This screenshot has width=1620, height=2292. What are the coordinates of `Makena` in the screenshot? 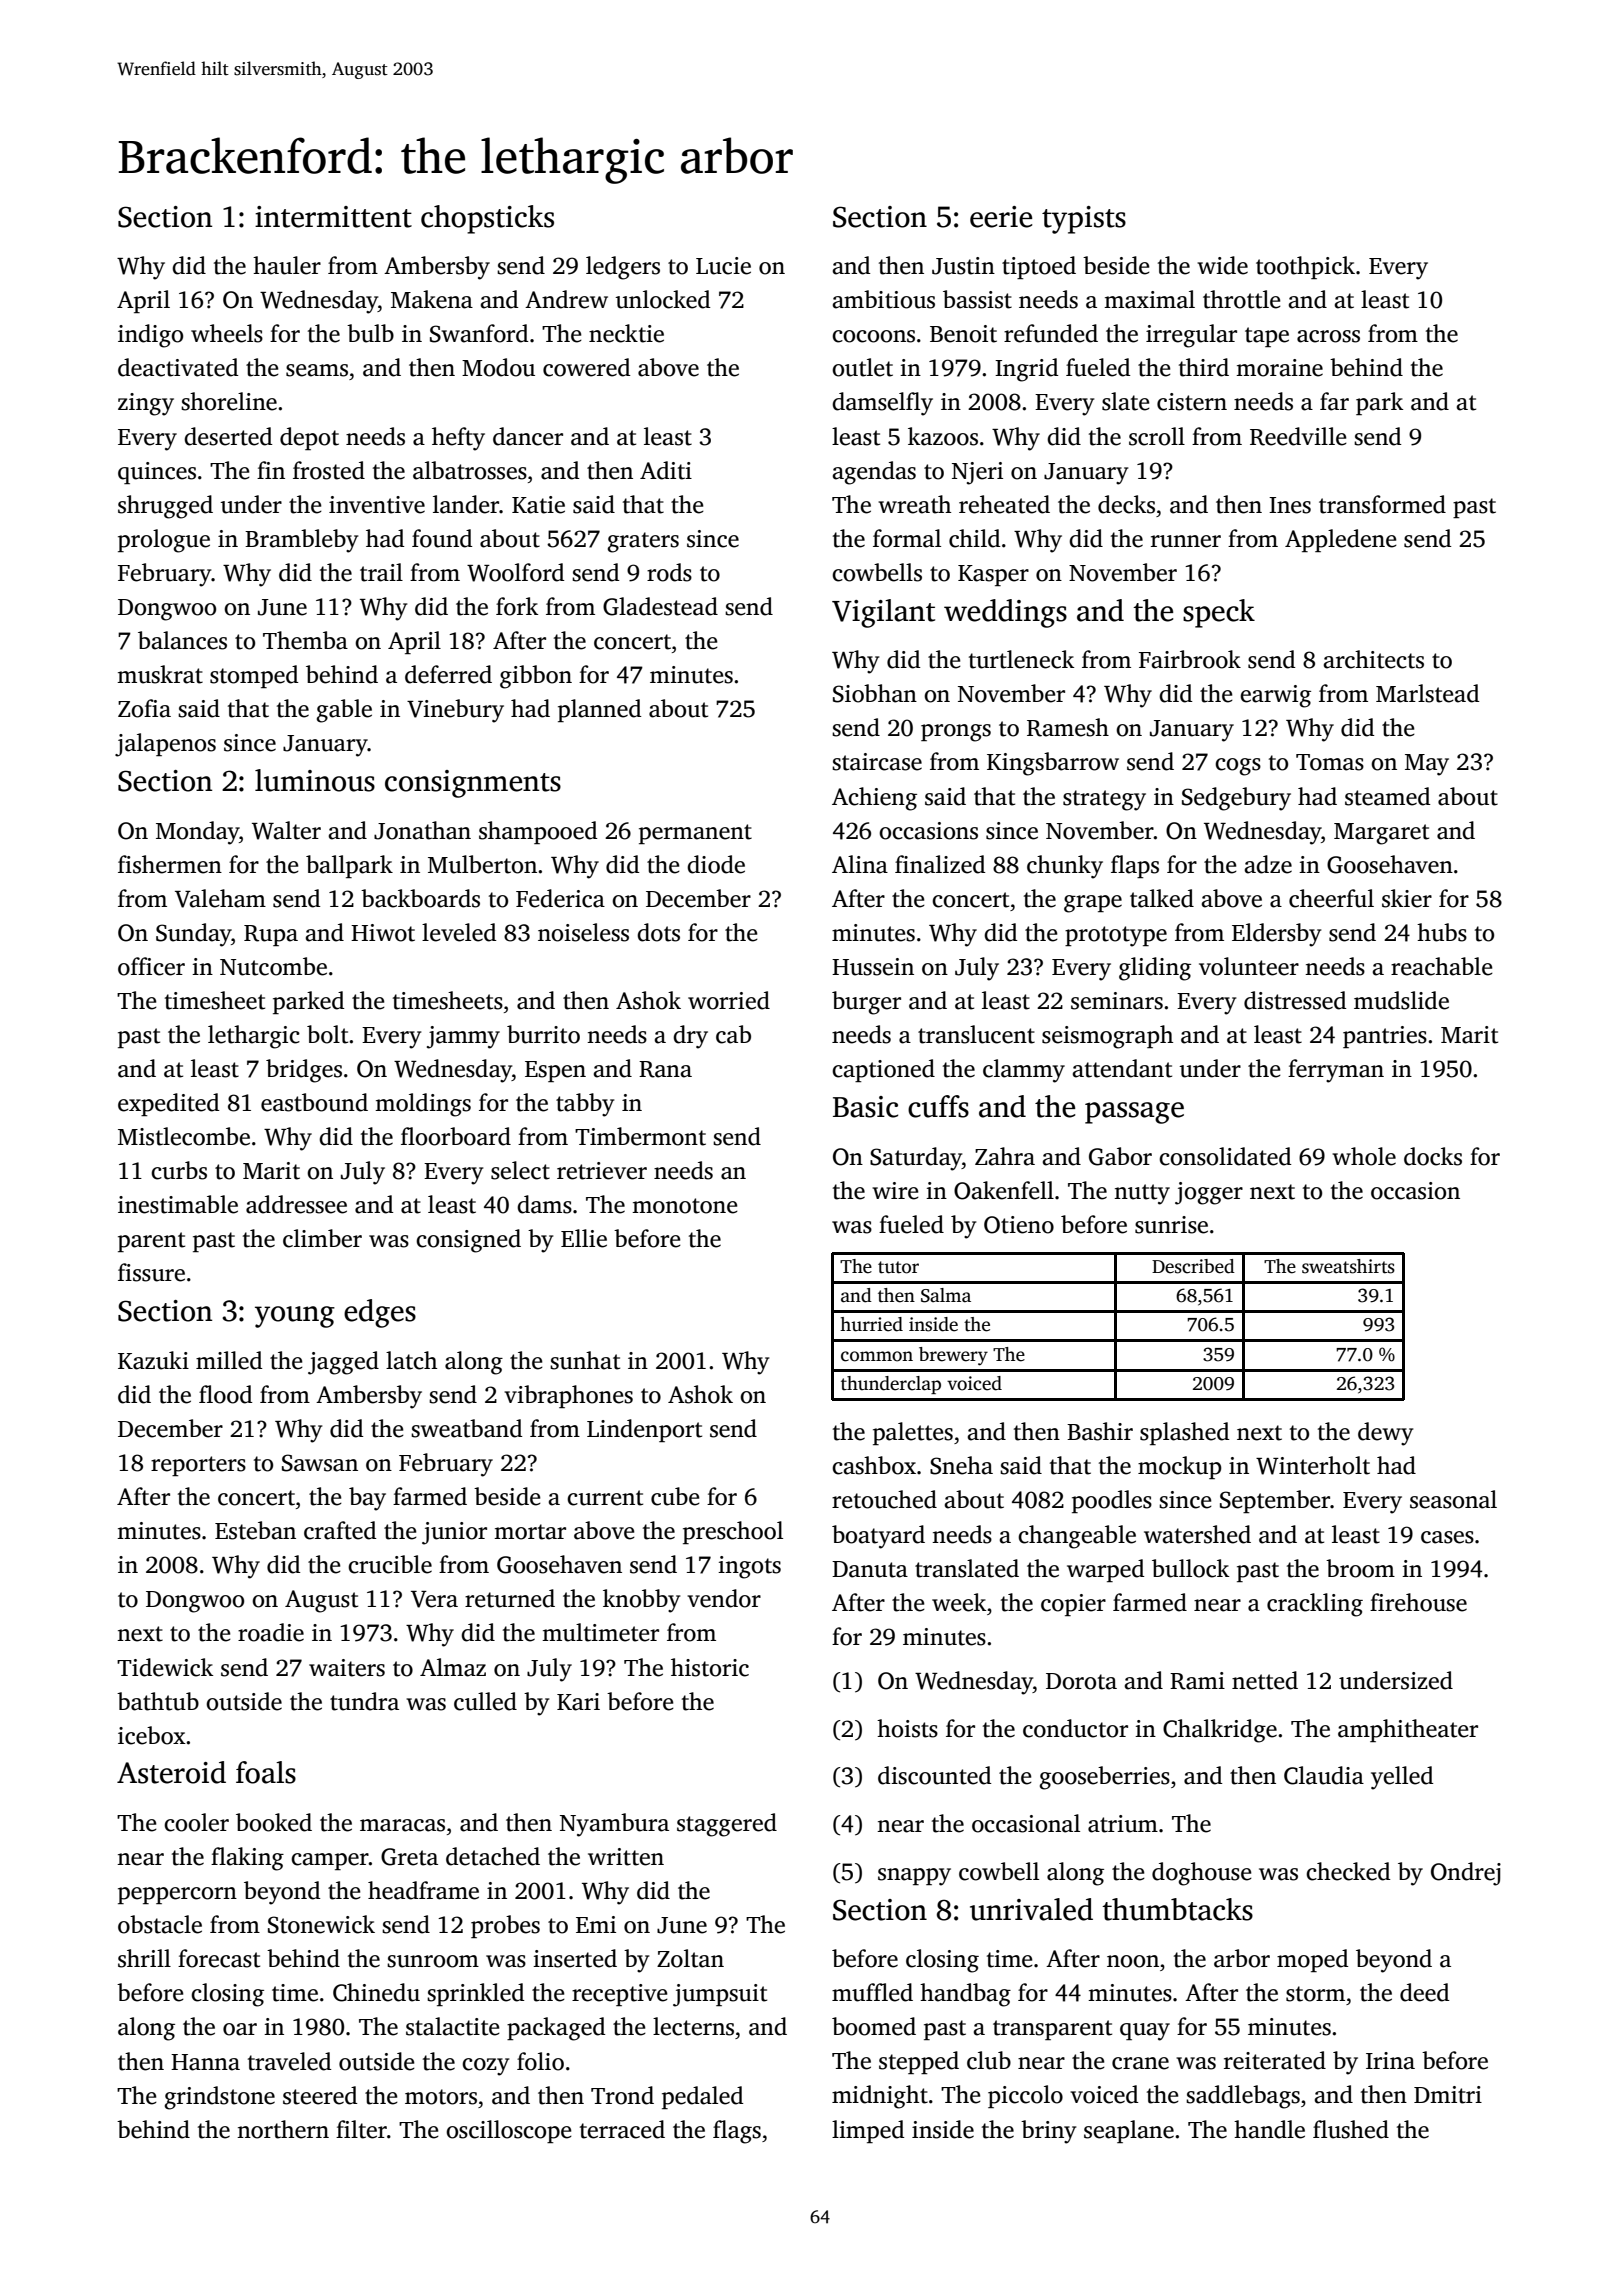 It's located at (432, 299).
